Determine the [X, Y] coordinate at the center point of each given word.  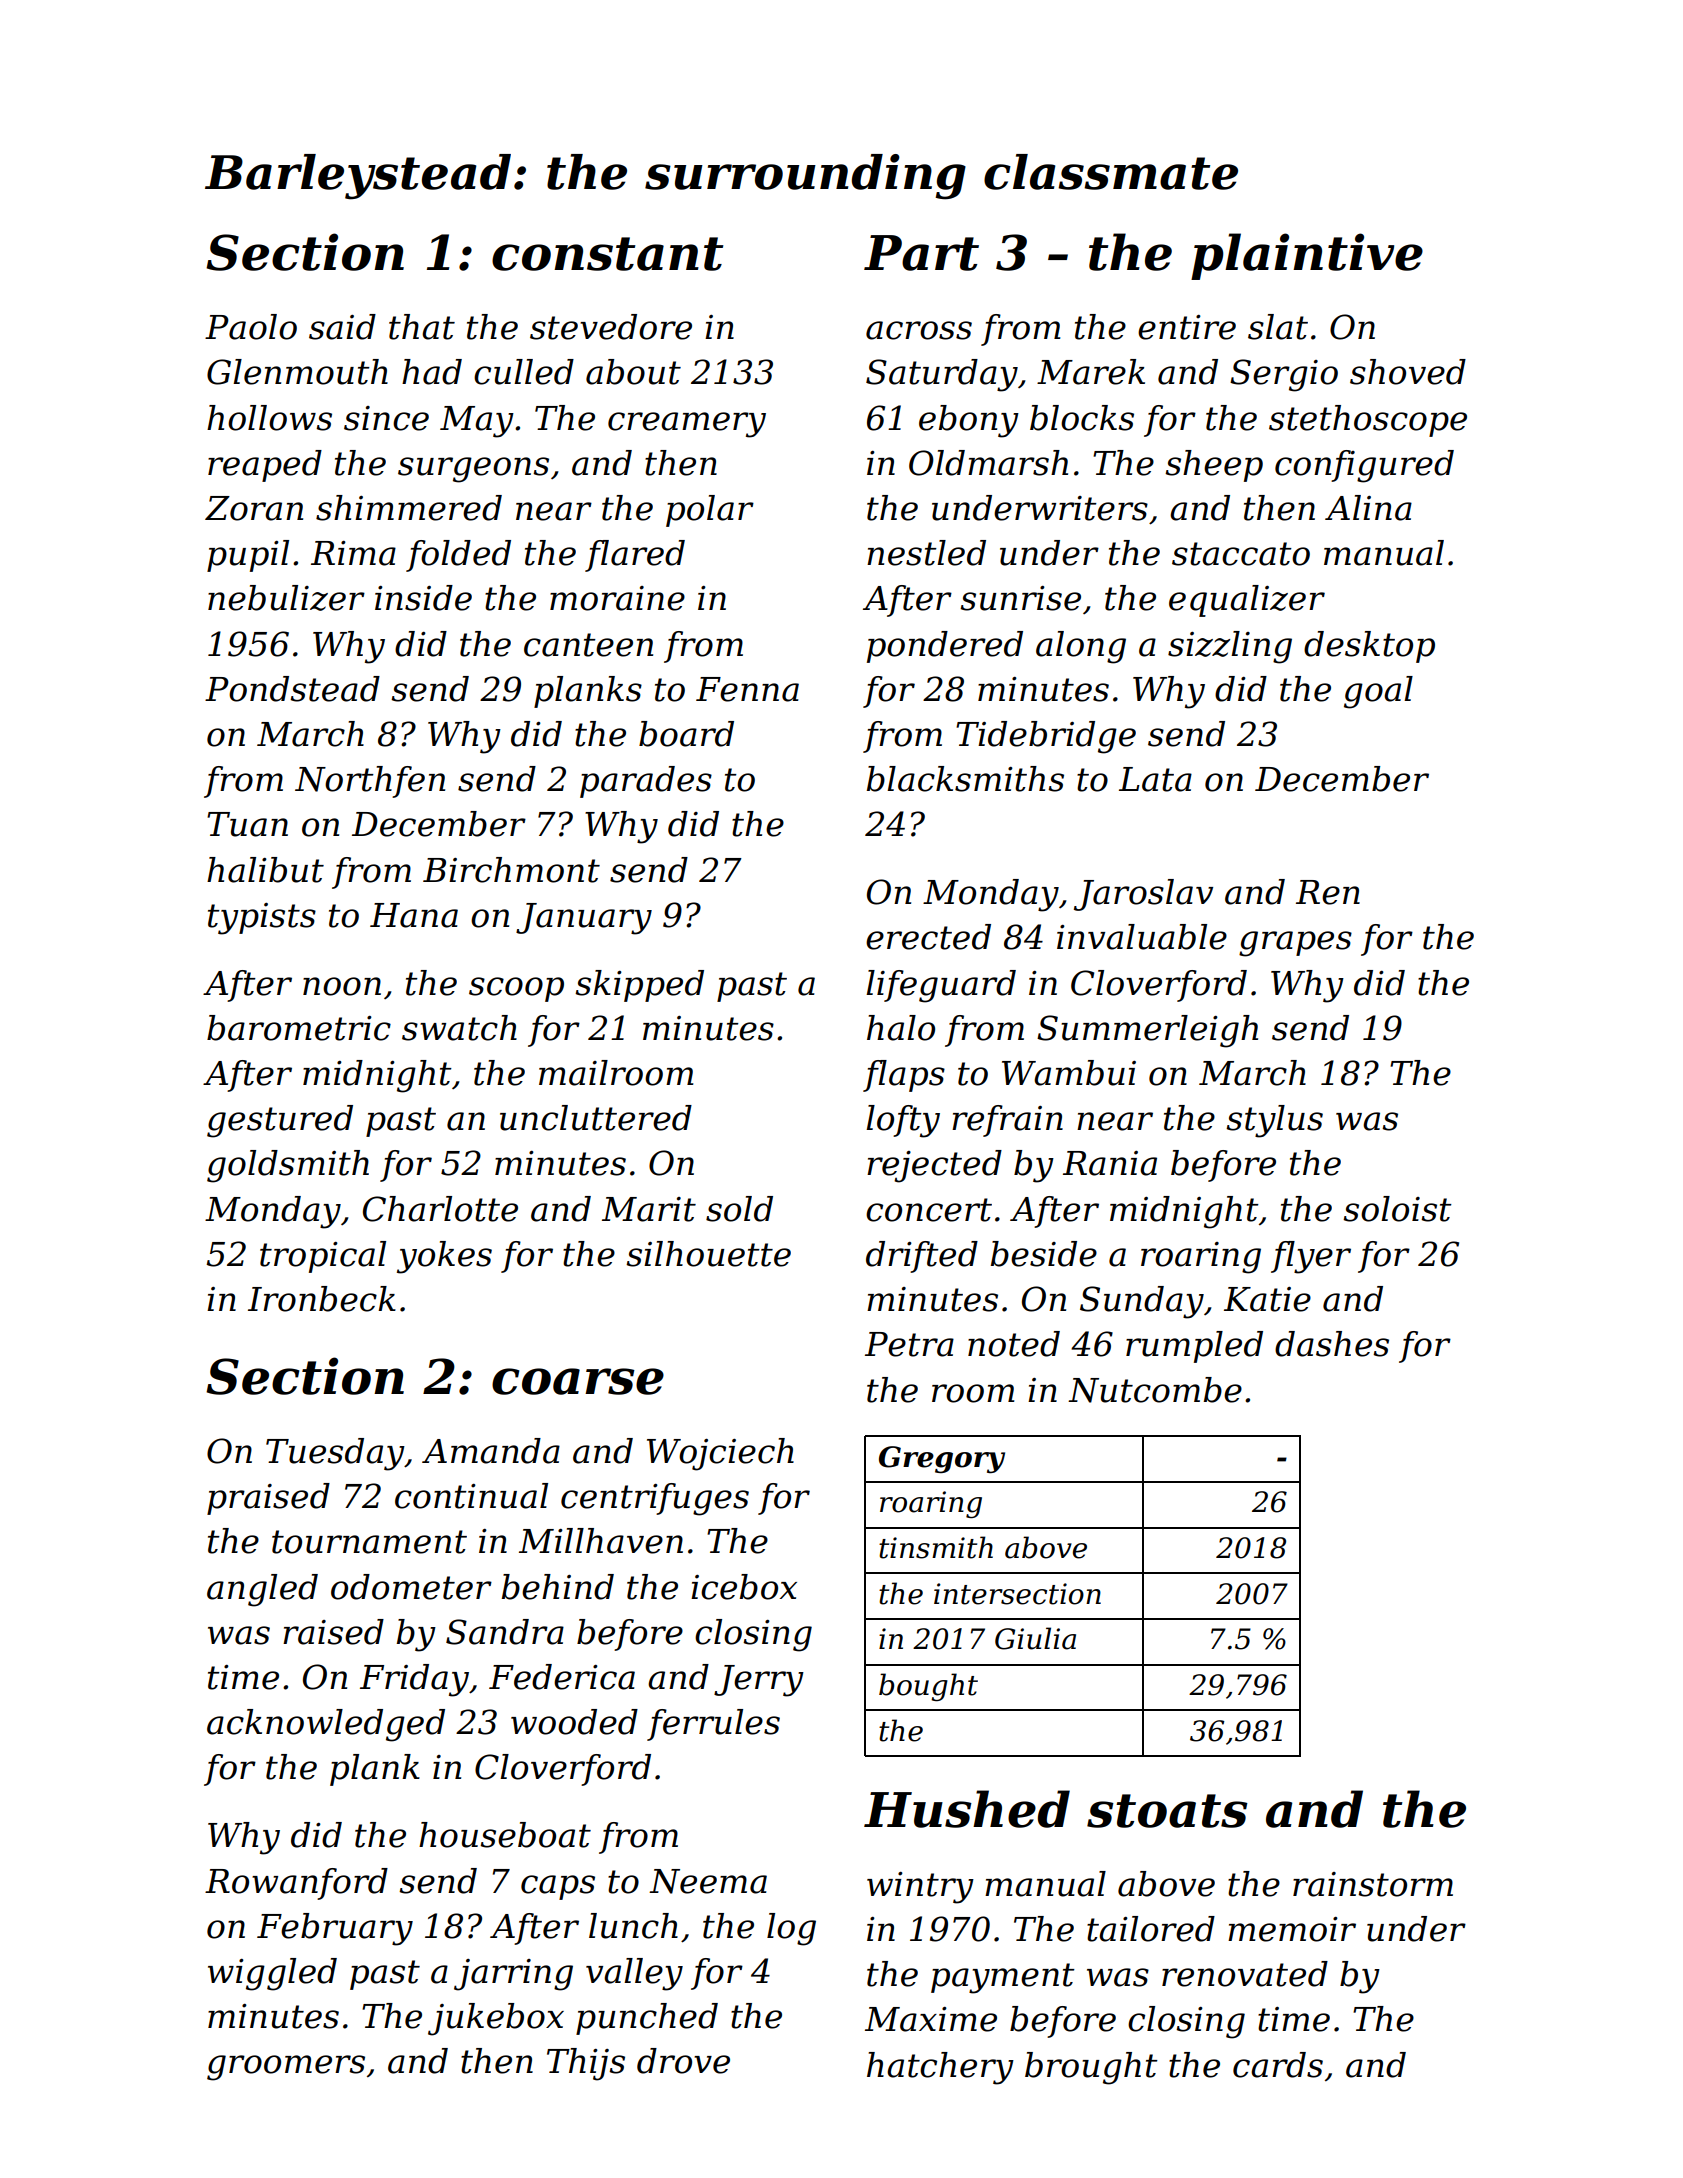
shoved [1408, 372]
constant [608, 254]
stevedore [611, 327]
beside [1044, 1254]
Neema [708, 1881]
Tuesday [335, 1454]
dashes [1332, 1344]
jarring [513, 1975]
